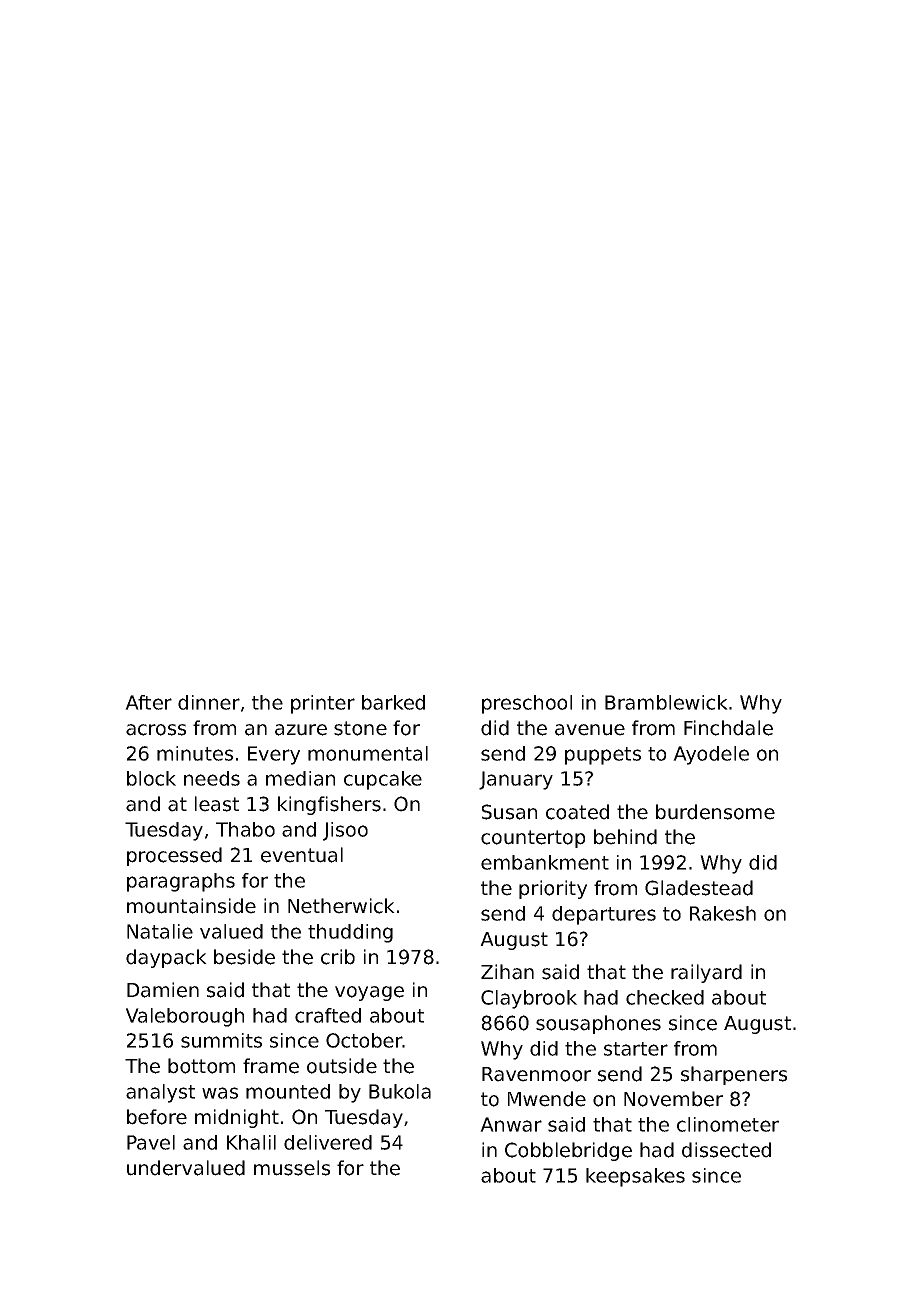 Image resolution: width=924 pixels, height=1311 pixels. What do you see at coordinates (715, 812) in the document?
I see `burdensome` at bounding box center [715, 812].
